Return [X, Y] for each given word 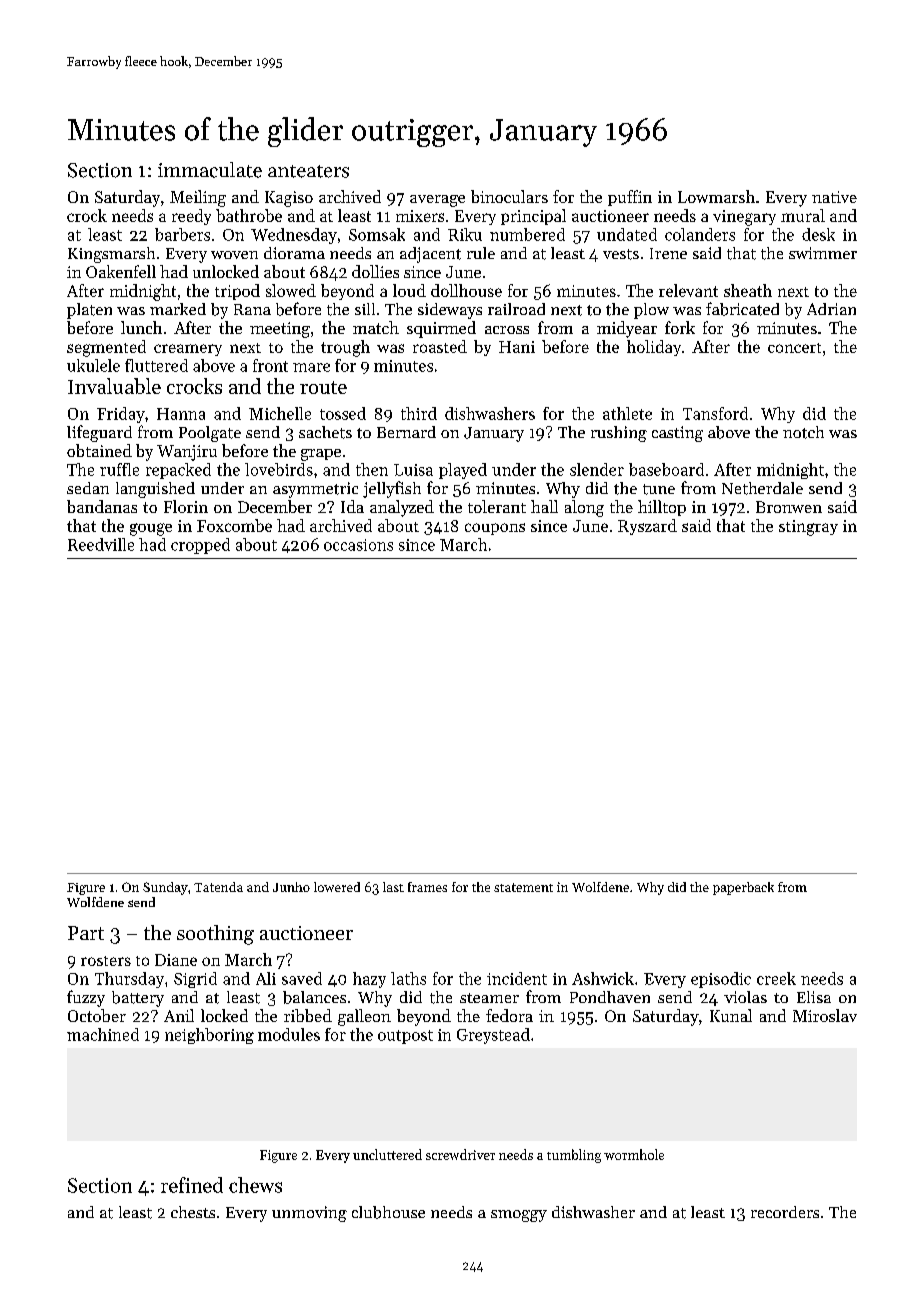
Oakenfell [121, 271]
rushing [619, 434]
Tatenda [218, 887]
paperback [743, 888]
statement [523, 887]
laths [408, 978]
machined [103, 1034]
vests [621, 254]
